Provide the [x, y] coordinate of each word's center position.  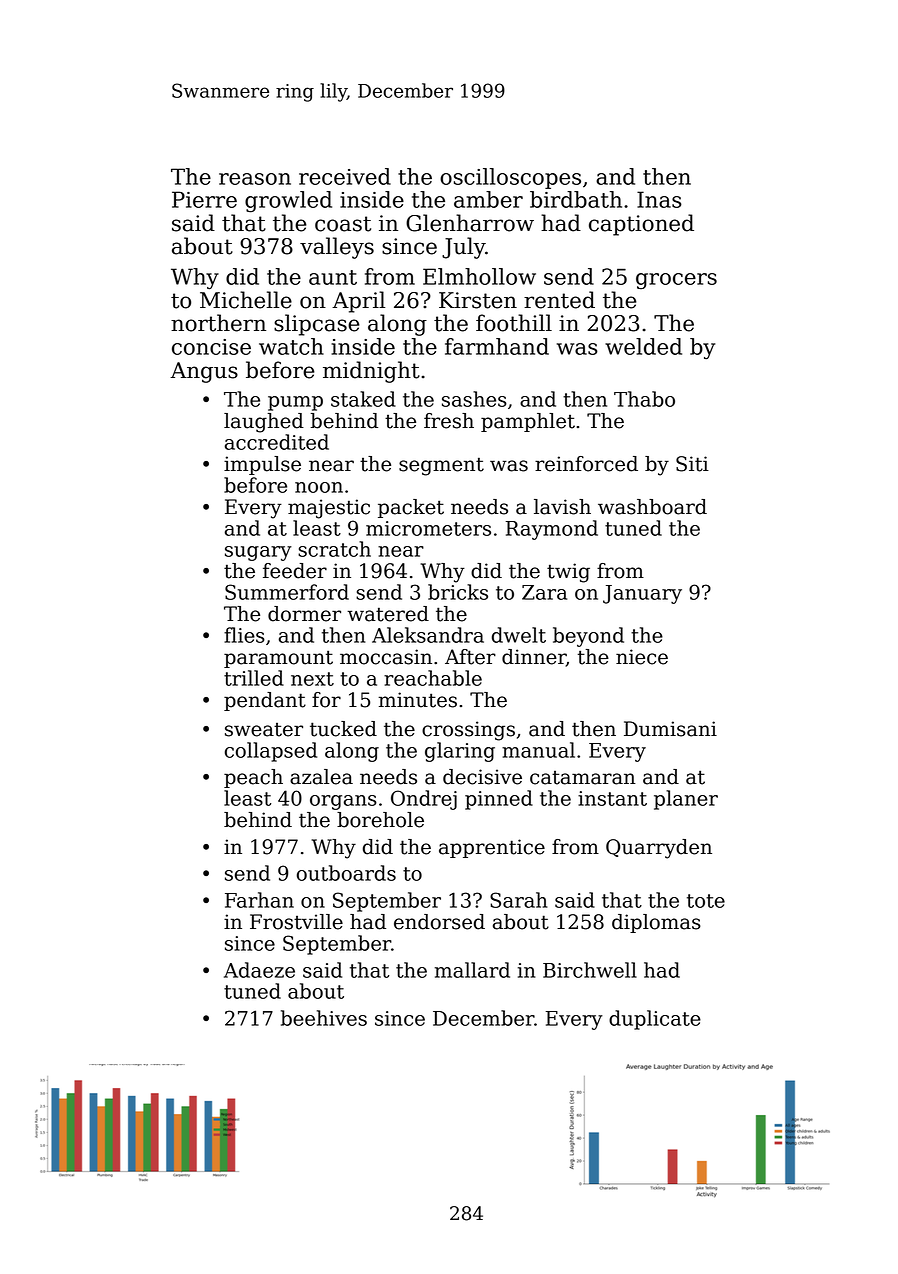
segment [441, 466]
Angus [204, 372]
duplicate [655, 1020]
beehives [324, 1018]
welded [643, 346]
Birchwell [590, 970]
